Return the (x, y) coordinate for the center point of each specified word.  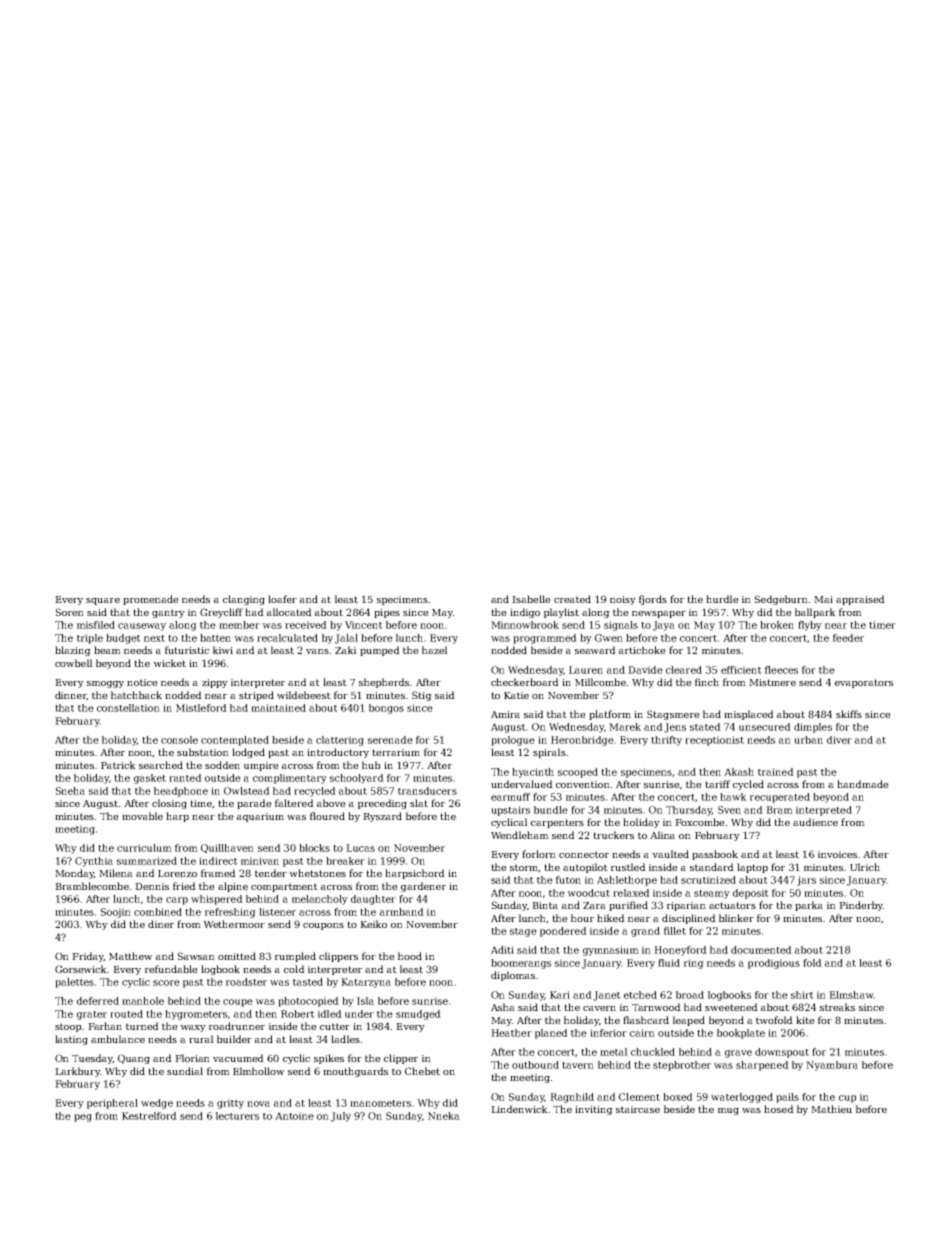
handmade (863, 784)
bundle (551, 810)
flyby (810, 626)
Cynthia (94, 862)
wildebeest (304, 695)
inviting (594, 1110)
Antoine (294, 1116)
